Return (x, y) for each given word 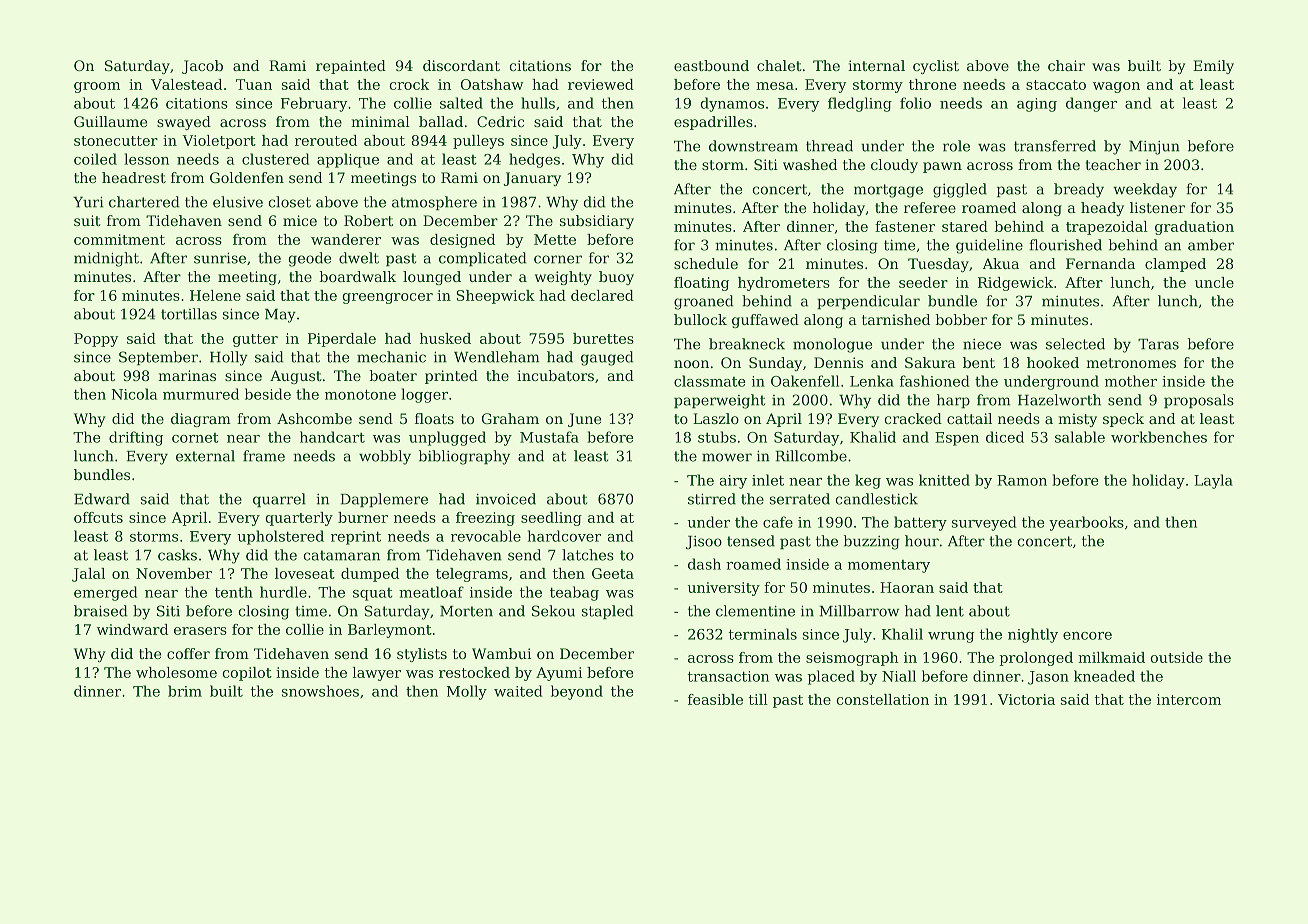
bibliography (464, 457)
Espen (957, 439)
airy (733, 482)
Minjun (1154, 148)
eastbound (711, 65)
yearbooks (1086, 523)
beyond (577, 692)
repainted (351, 67)
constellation (883, 699)
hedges (534, 160)
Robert (368, 220)
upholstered (280, 537)
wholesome (176, 672)
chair (1066, 65)
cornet (195, 438)
